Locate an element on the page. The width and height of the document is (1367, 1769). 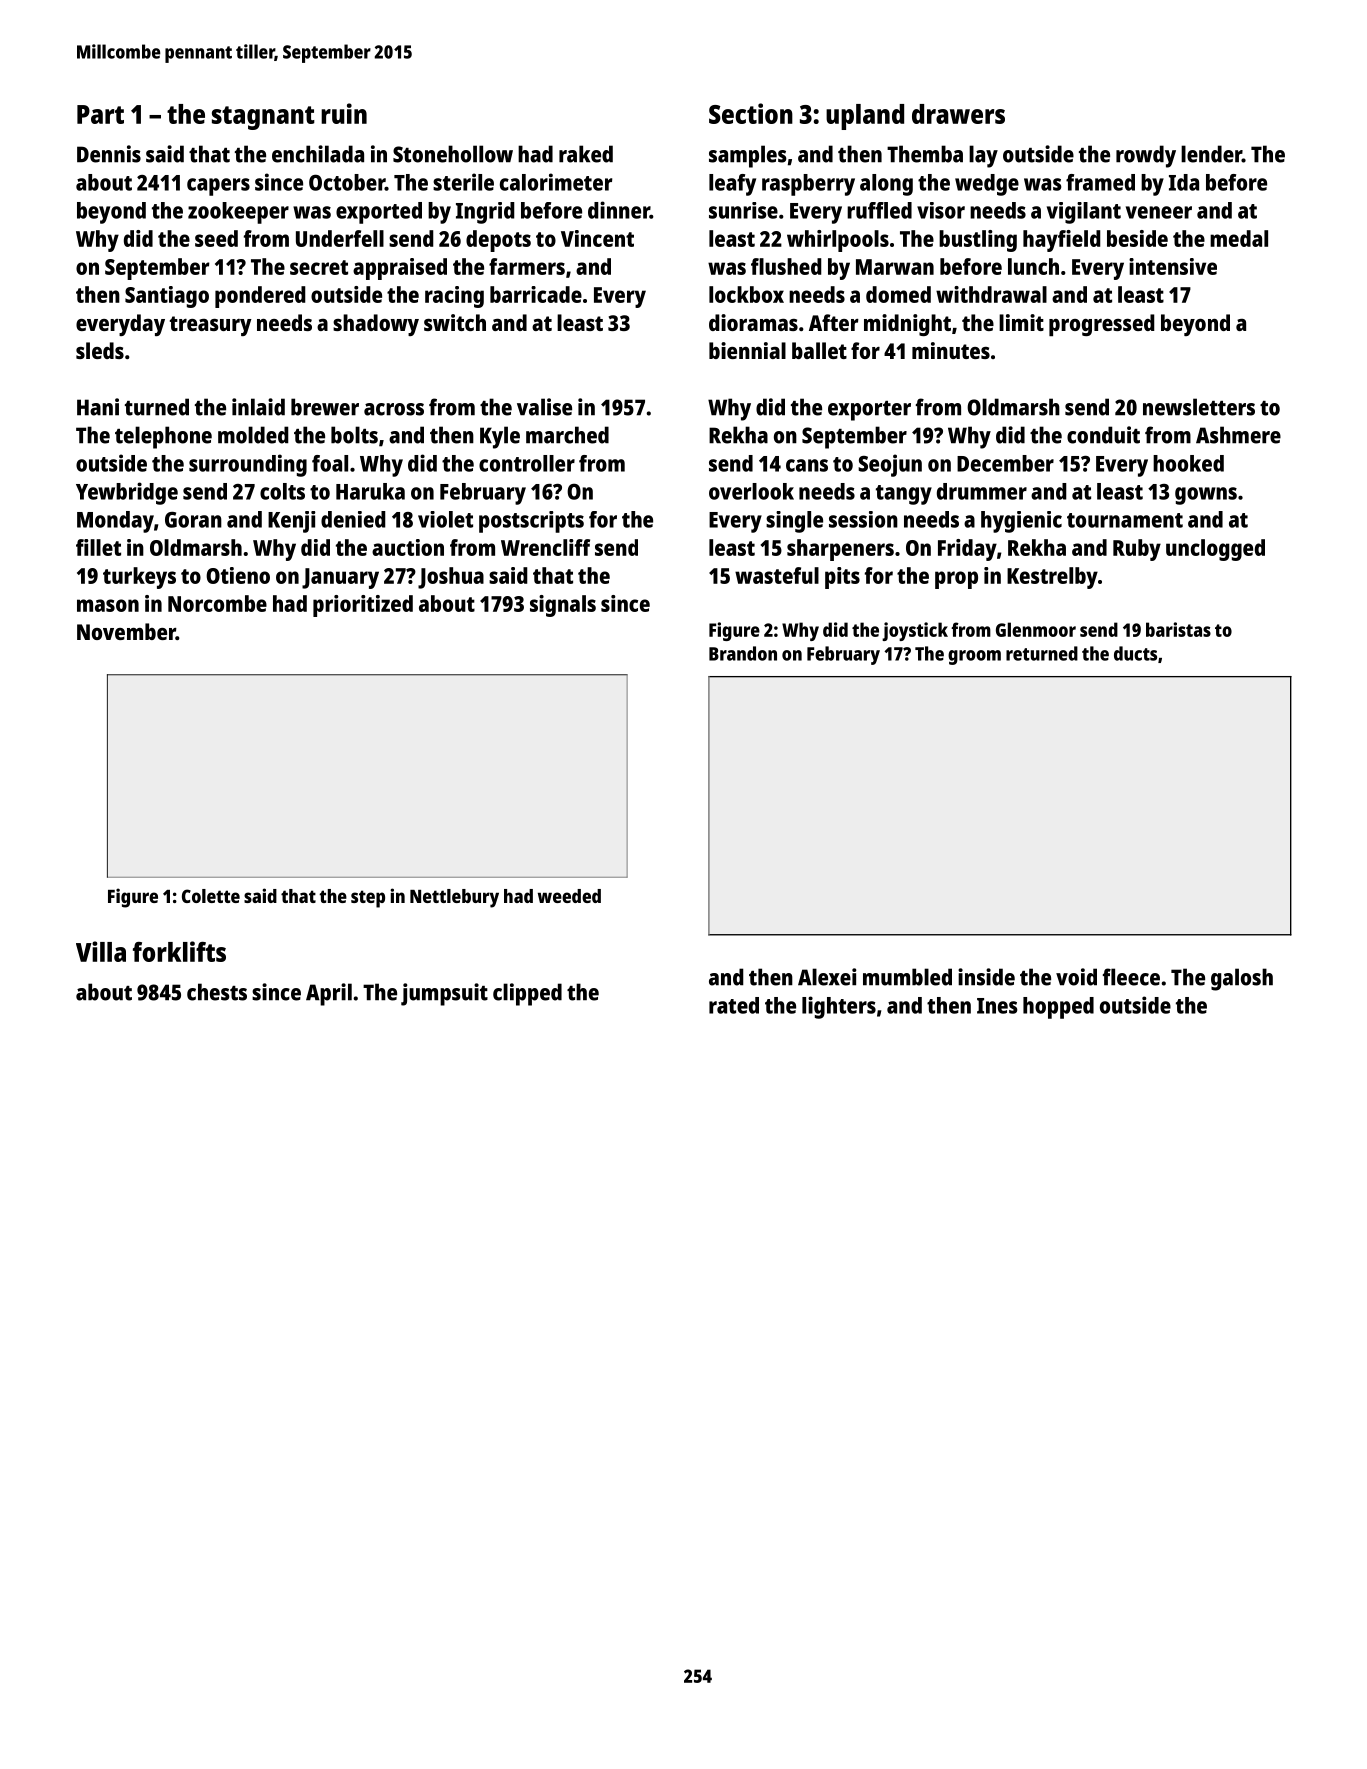
biennial is located at coordinates (747, 350).
